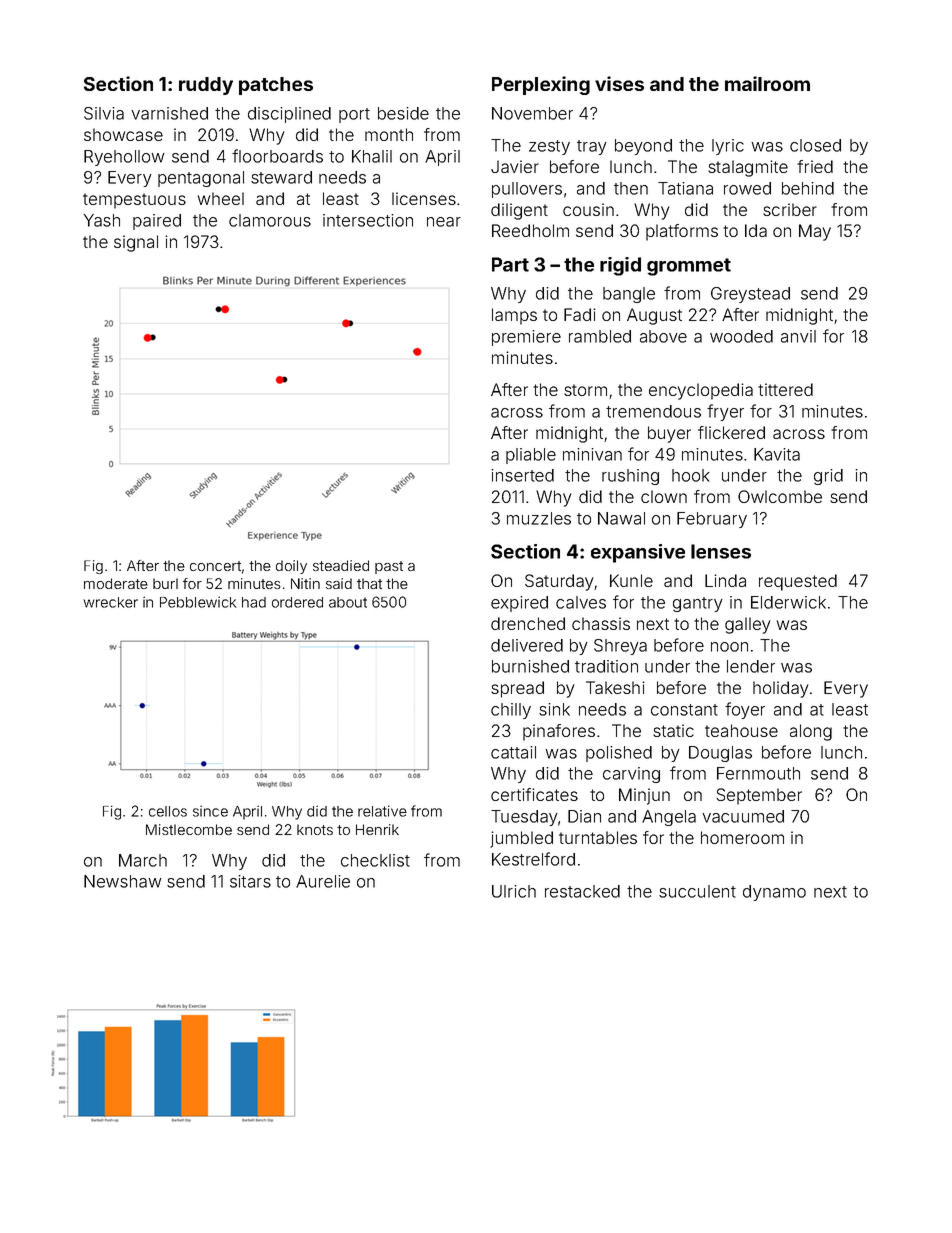 The image size is (952, 1233). I want to click on ruddy, so click(206, 86).
